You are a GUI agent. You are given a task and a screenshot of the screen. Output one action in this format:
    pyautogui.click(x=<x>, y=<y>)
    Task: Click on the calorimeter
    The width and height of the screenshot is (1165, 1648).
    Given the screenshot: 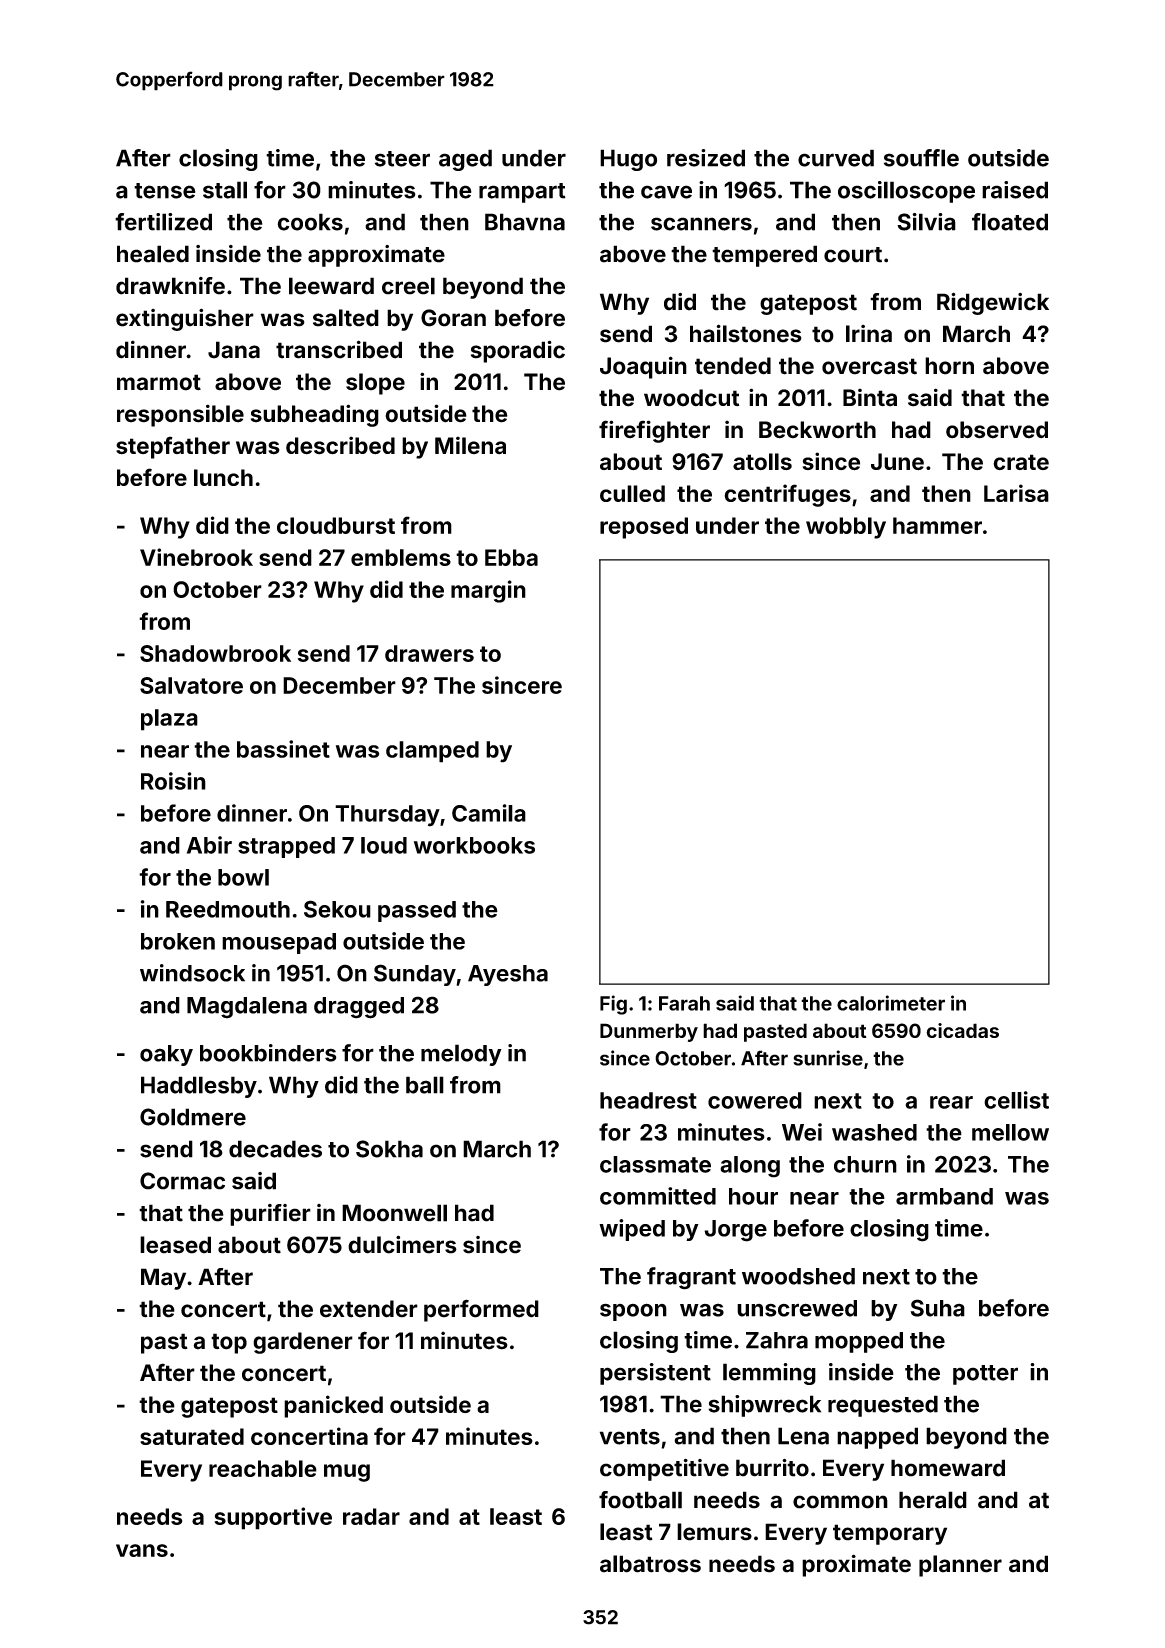 What is the action you would take?
    pyautogui.click(x=891, y=1003)
